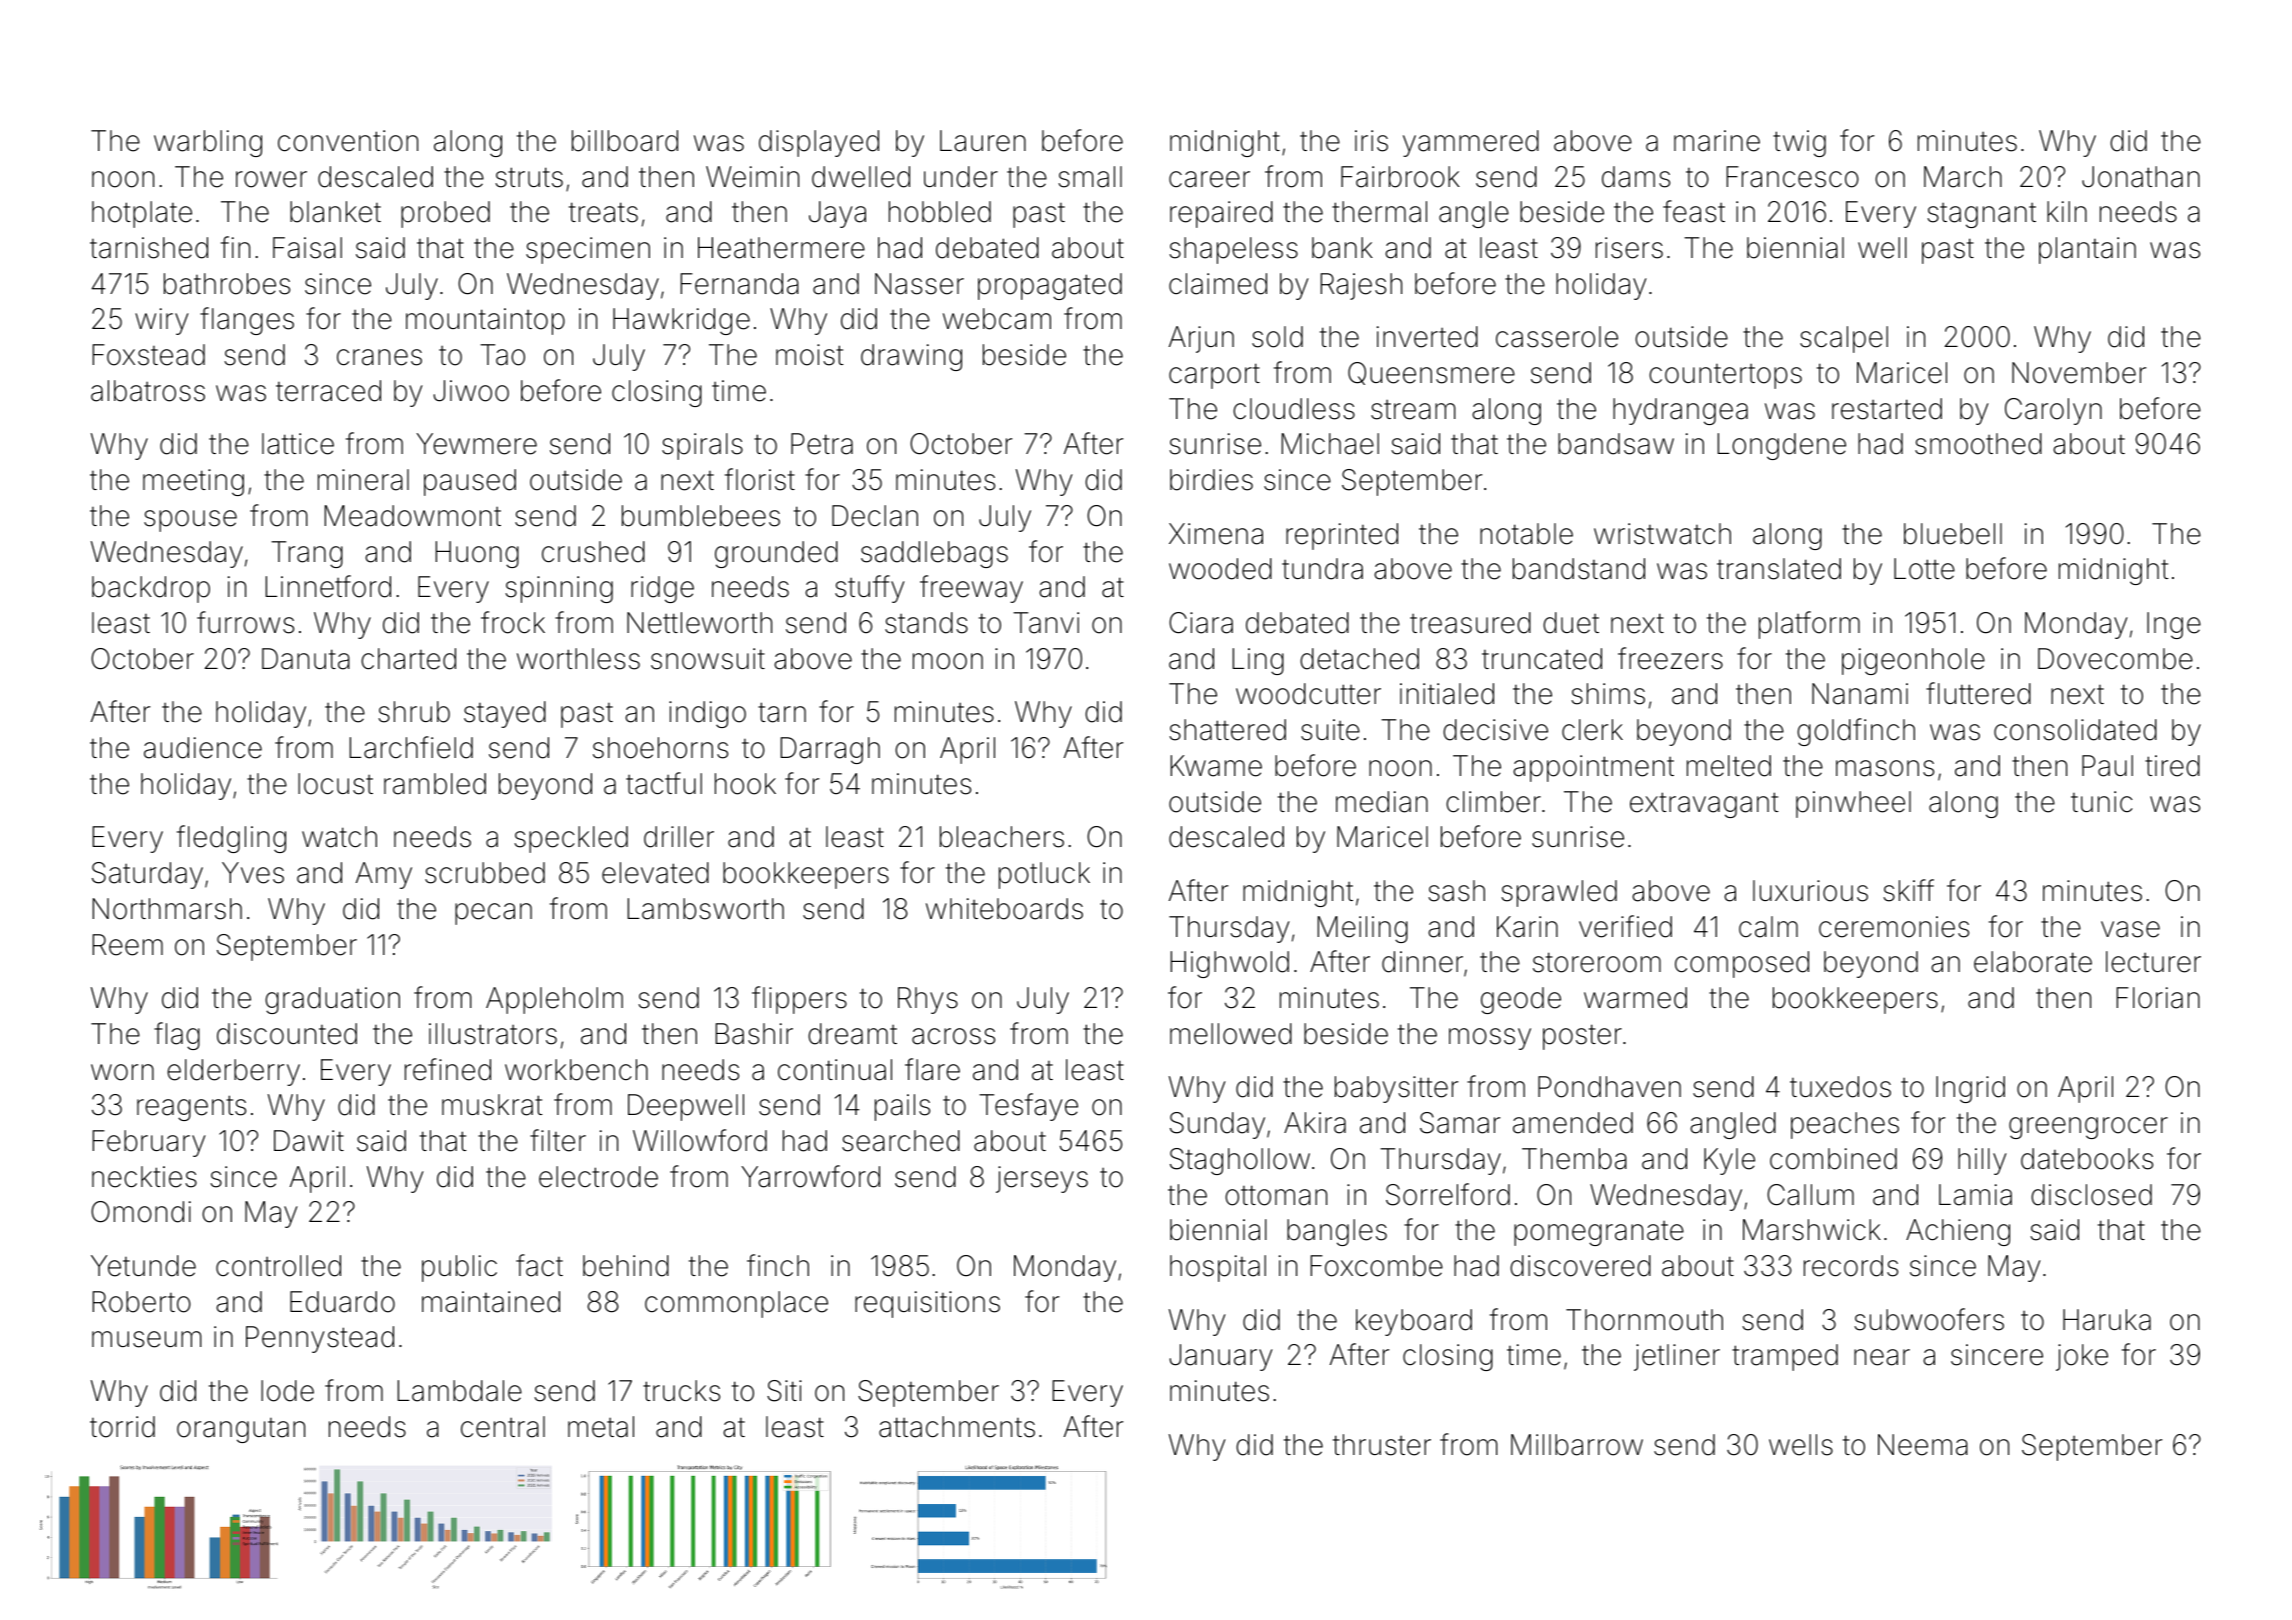  I want to click on Tanvi, so click(1046, 623).
